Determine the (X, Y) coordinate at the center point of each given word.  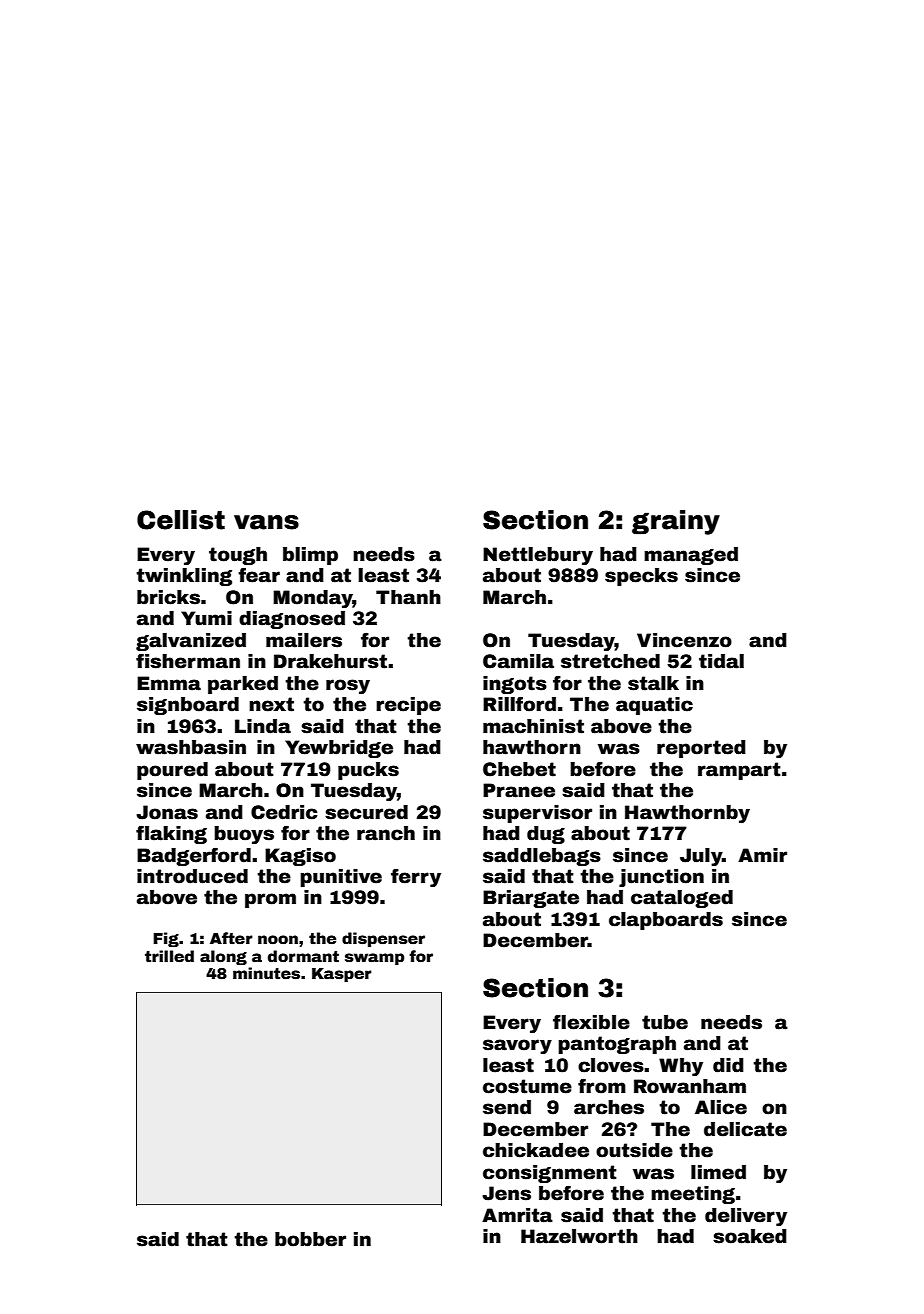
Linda (263, 726)
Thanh (408, 597)
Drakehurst (330, 661)
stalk (653, 683)
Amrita (517, 1215)
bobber (310, 1239)
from (602, 1086)
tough (238, 556)
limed (718, 1172)
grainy (676, 522)
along (223, 957)
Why (681, 1067)
